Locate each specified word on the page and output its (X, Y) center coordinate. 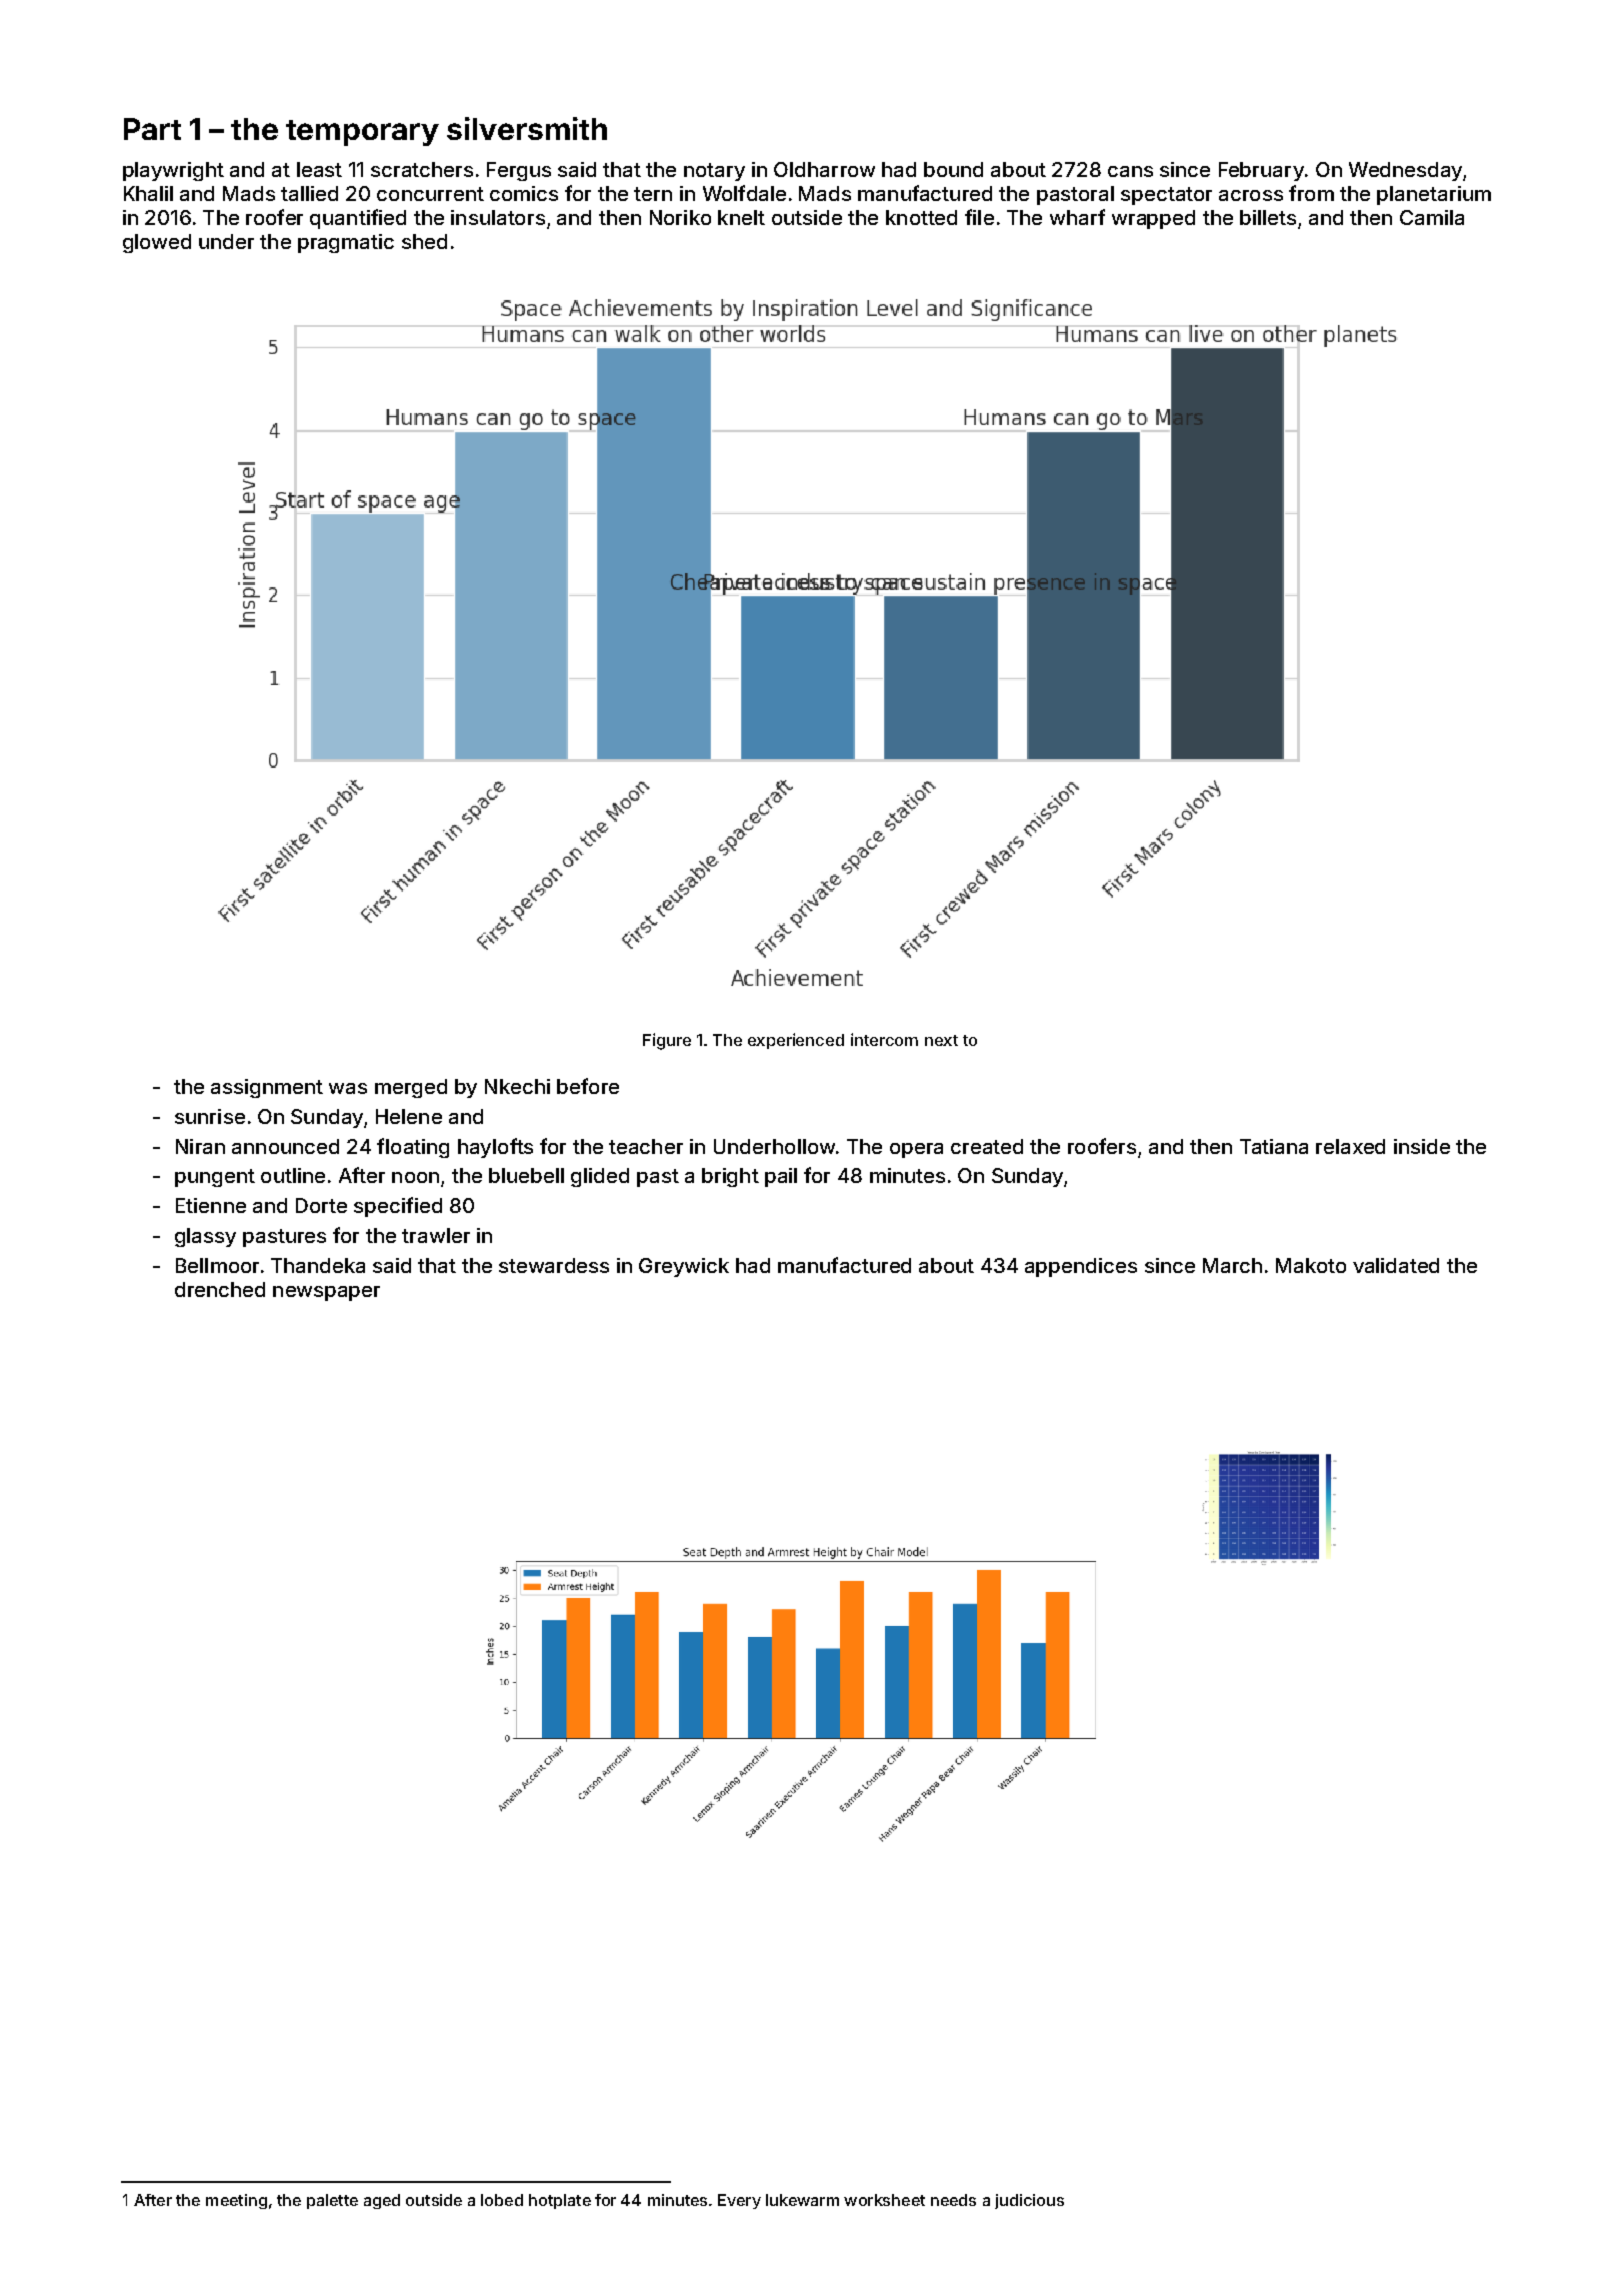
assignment (267, 1088)
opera (916, 1150)
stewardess (554, 1265)
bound (953, 169)
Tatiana (1274, 1146)
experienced (796, 1041)
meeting (236, 2201)
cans (1130, 171)
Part (152, 129)
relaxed (1350, 1146)
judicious (1029, 2201)
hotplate (560, 2201)
